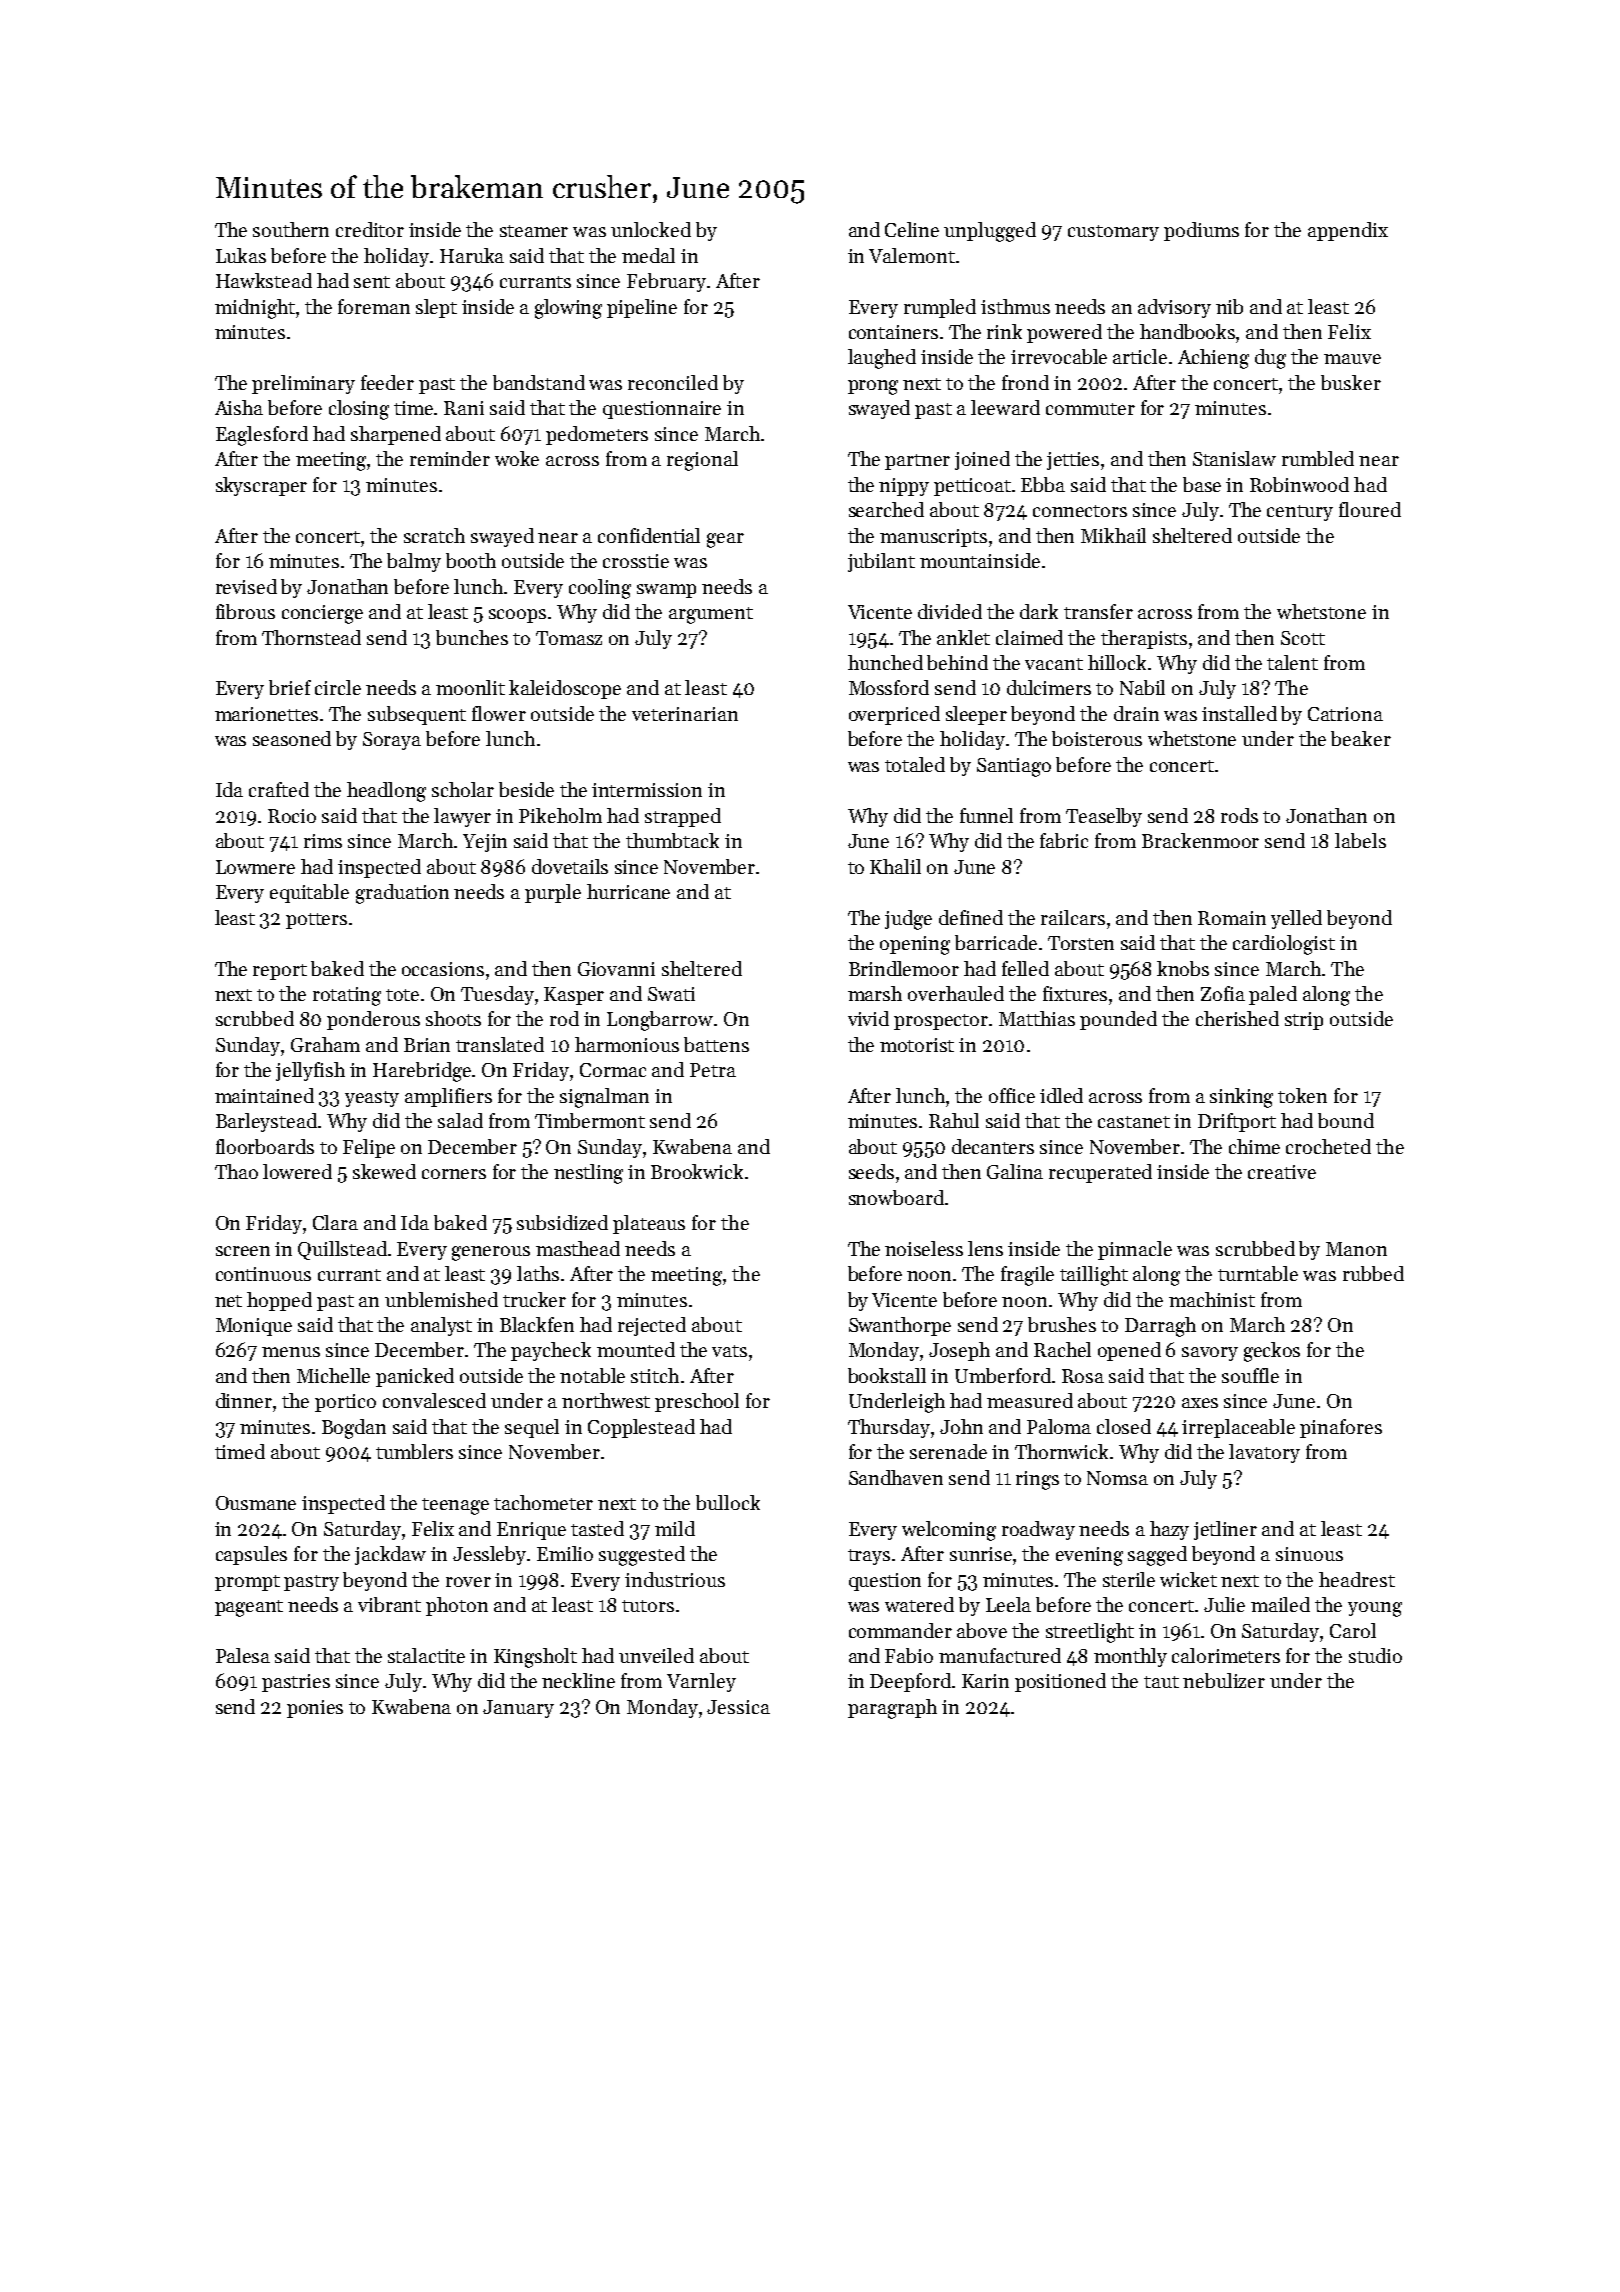 The height and width of the screenshot is (2292, 1620). I want to click on nebulizer, so click(1224, 1680).
